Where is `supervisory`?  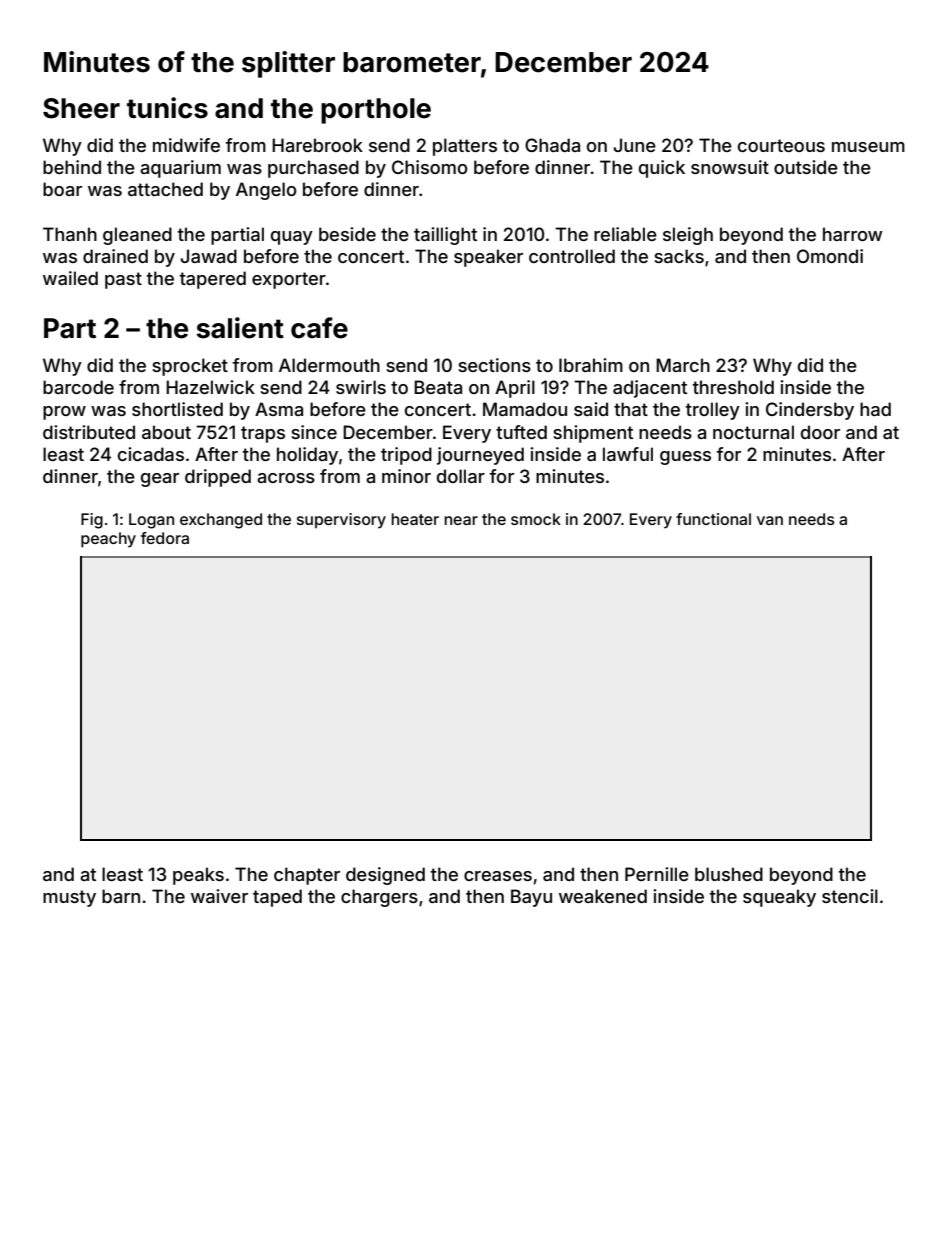
supervisory is located at coordinates (341, 521).
